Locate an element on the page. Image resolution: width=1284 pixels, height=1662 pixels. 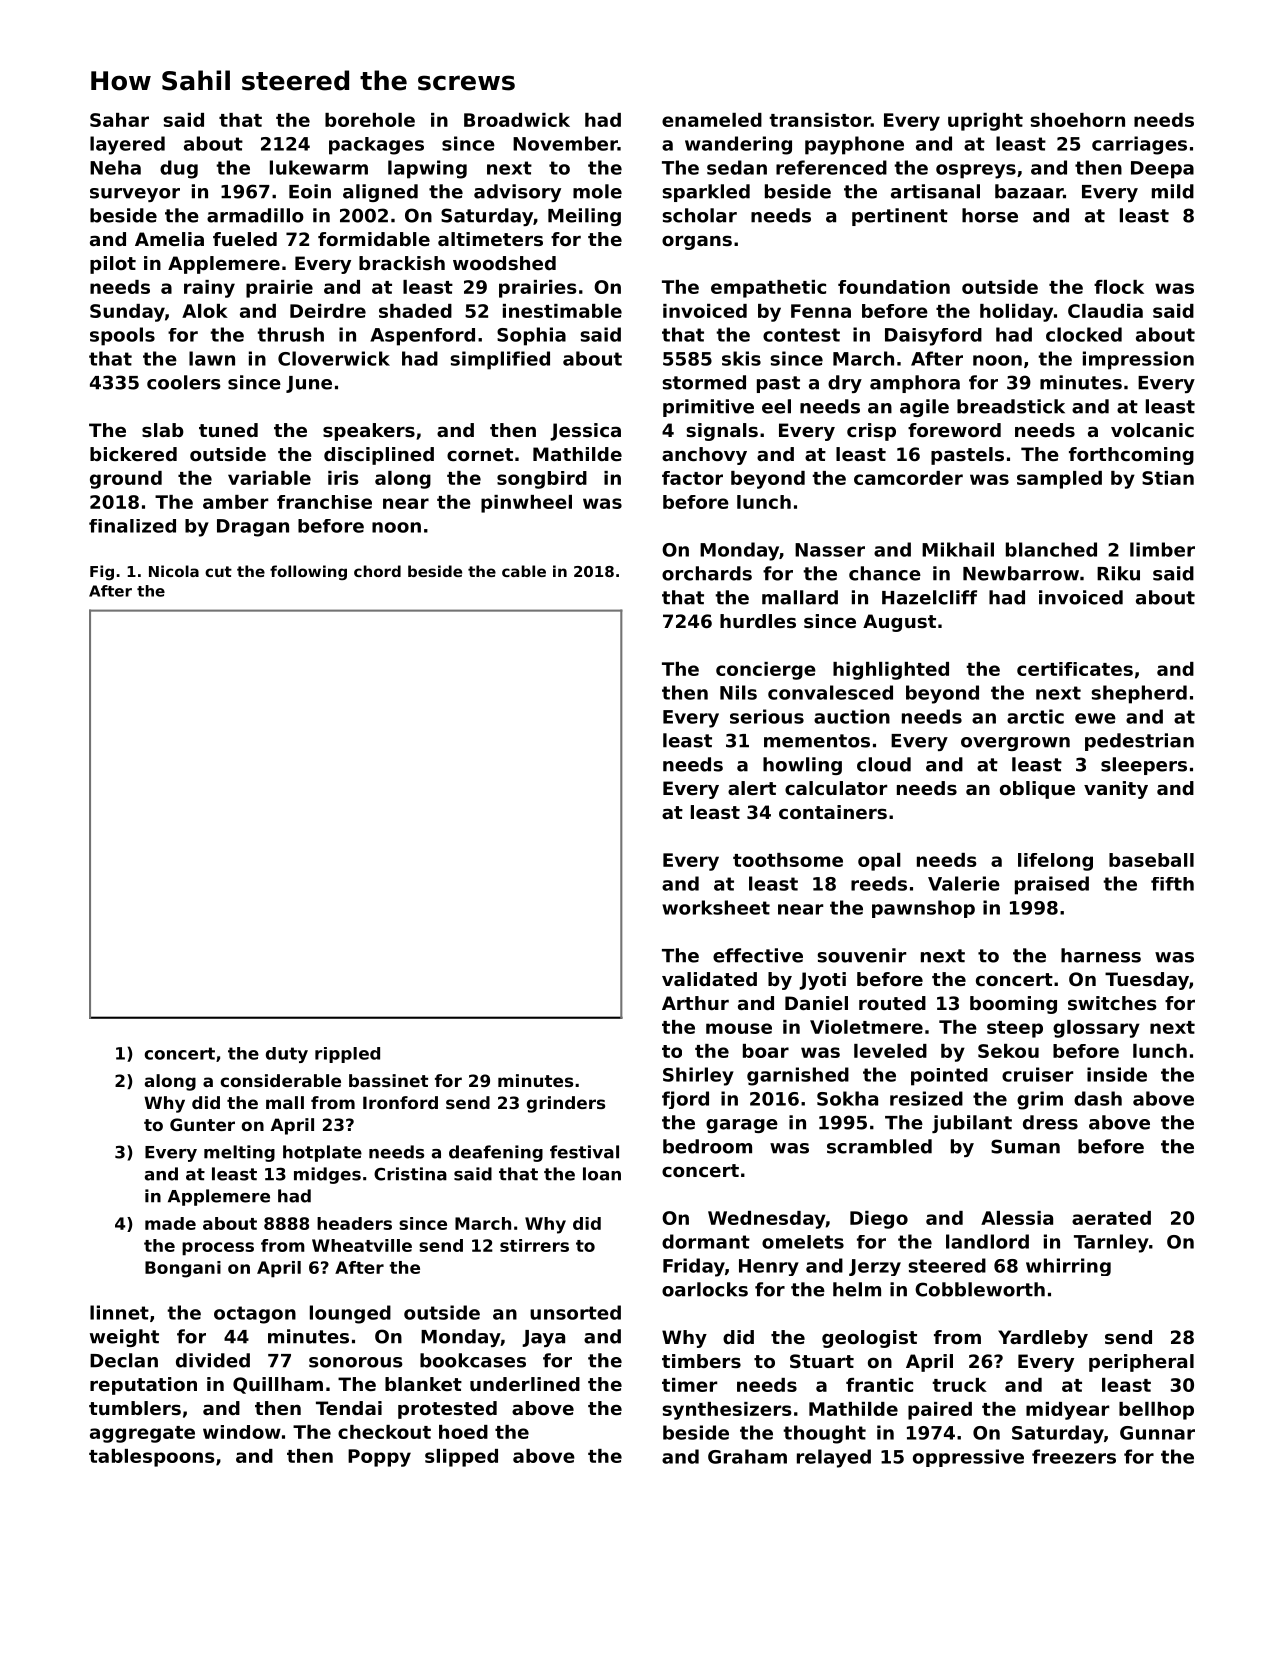
Mikhail is located at coordinates (958, 549).
